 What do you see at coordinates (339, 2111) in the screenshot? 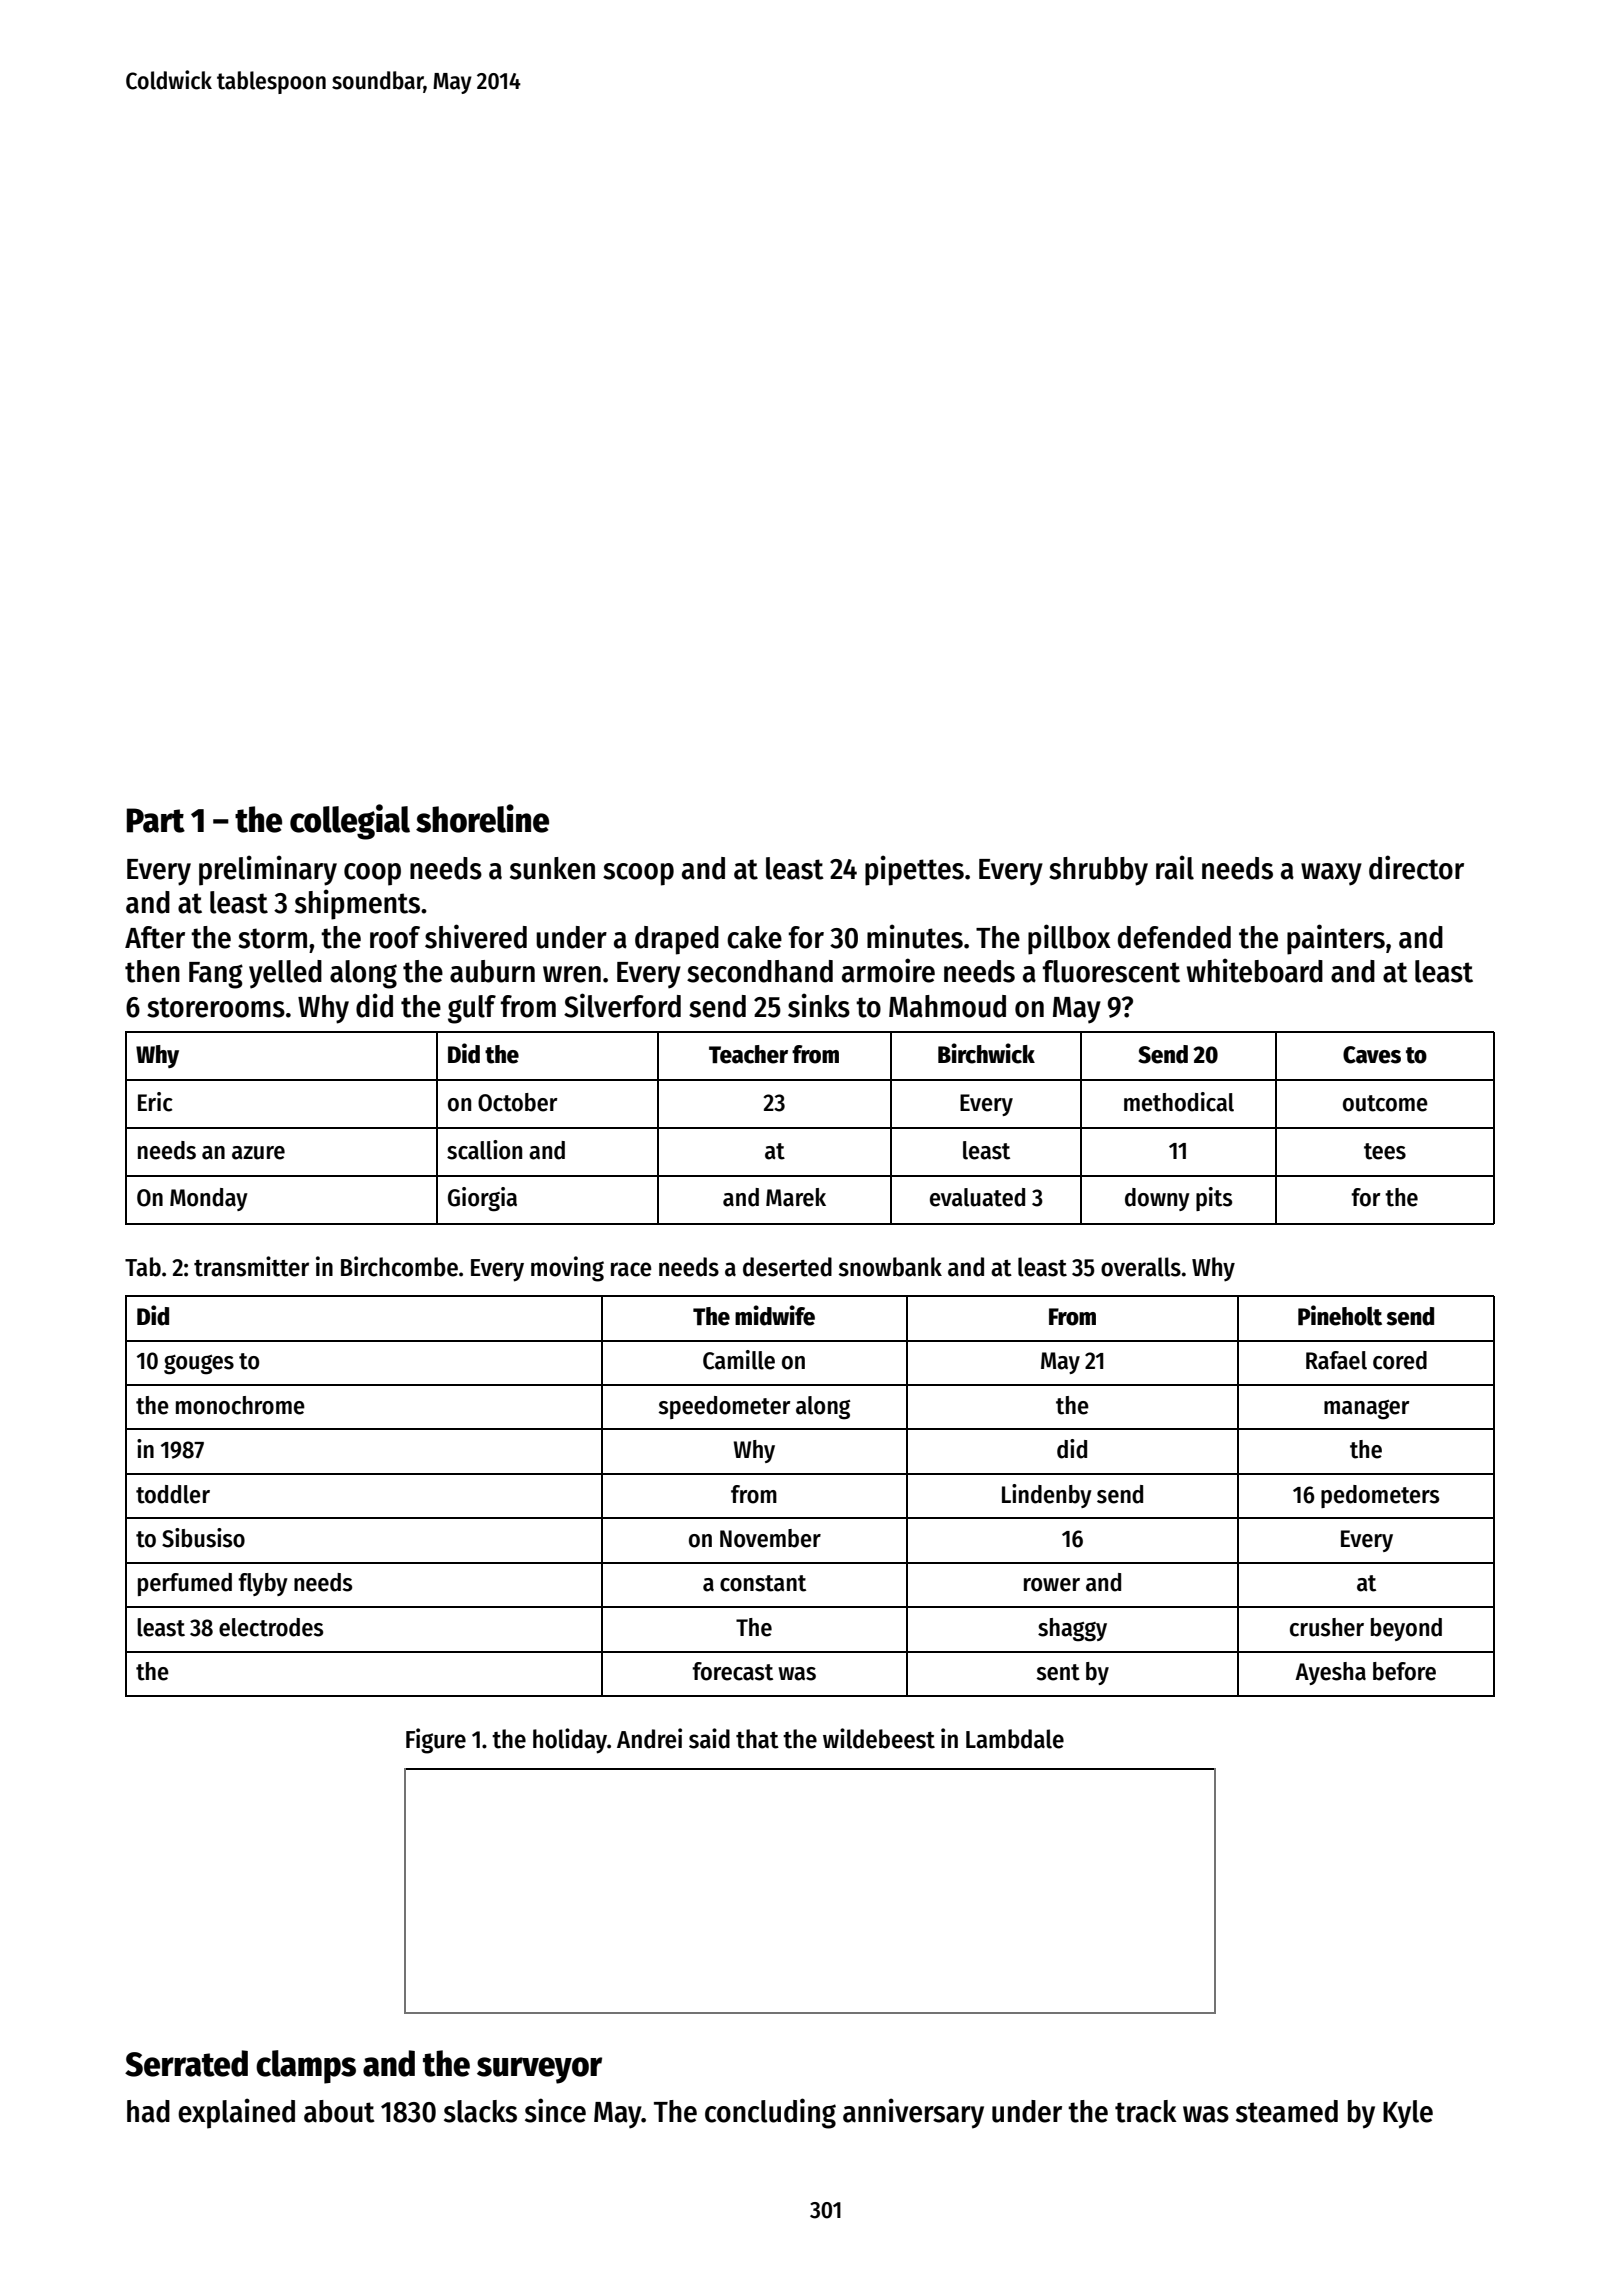
I see `about` at bounding box center [339, 2111].
